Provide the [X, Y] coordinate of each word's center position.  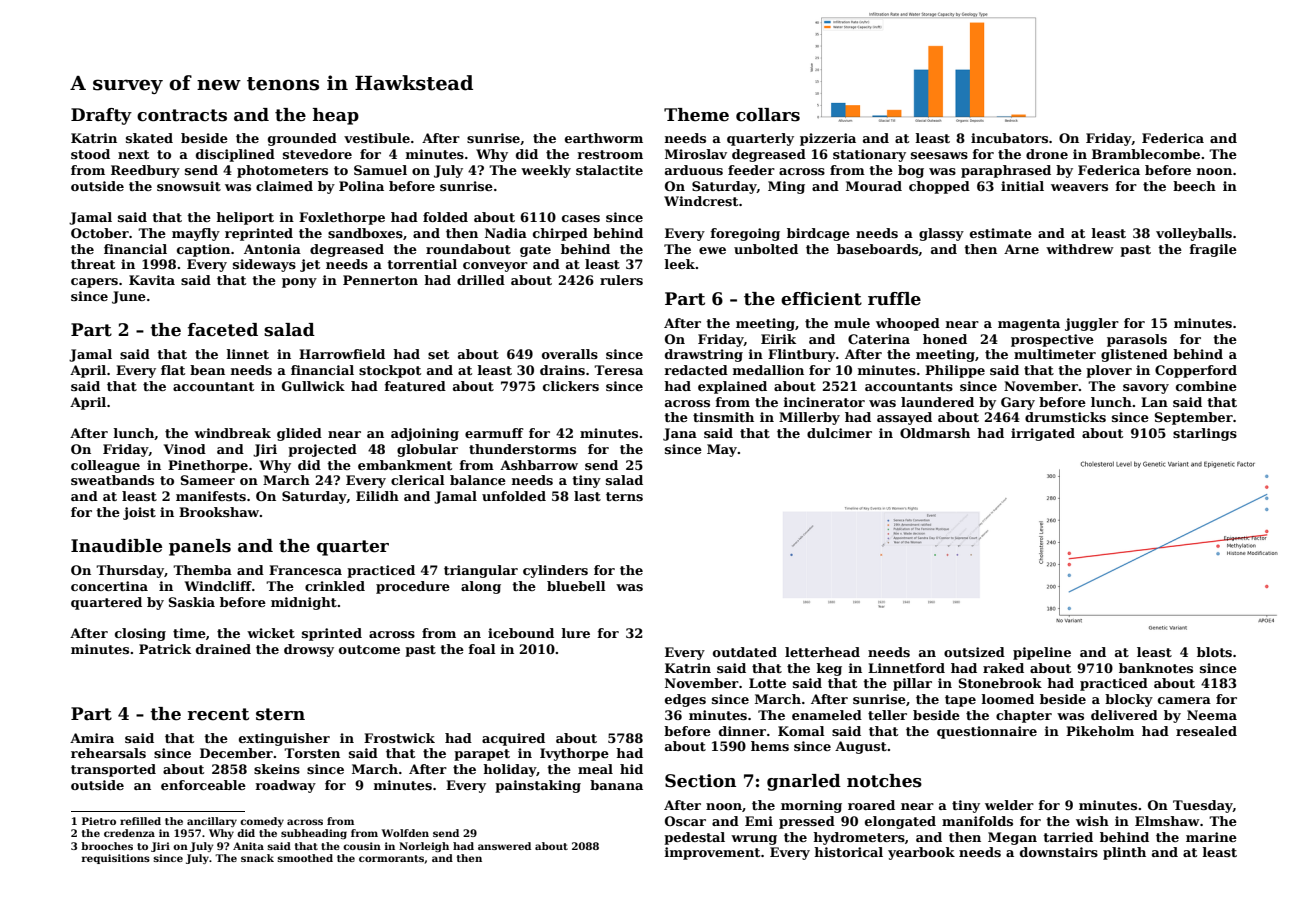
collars [768, 115]
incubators [1009, 138]
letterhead [822, 652]
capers [94, 283]
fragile [1213, 250]
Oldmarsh [935, 433]
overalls [570, 354]
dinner [742, 731]
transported [113, 770]
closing [140, 634]
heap [336, 116]
